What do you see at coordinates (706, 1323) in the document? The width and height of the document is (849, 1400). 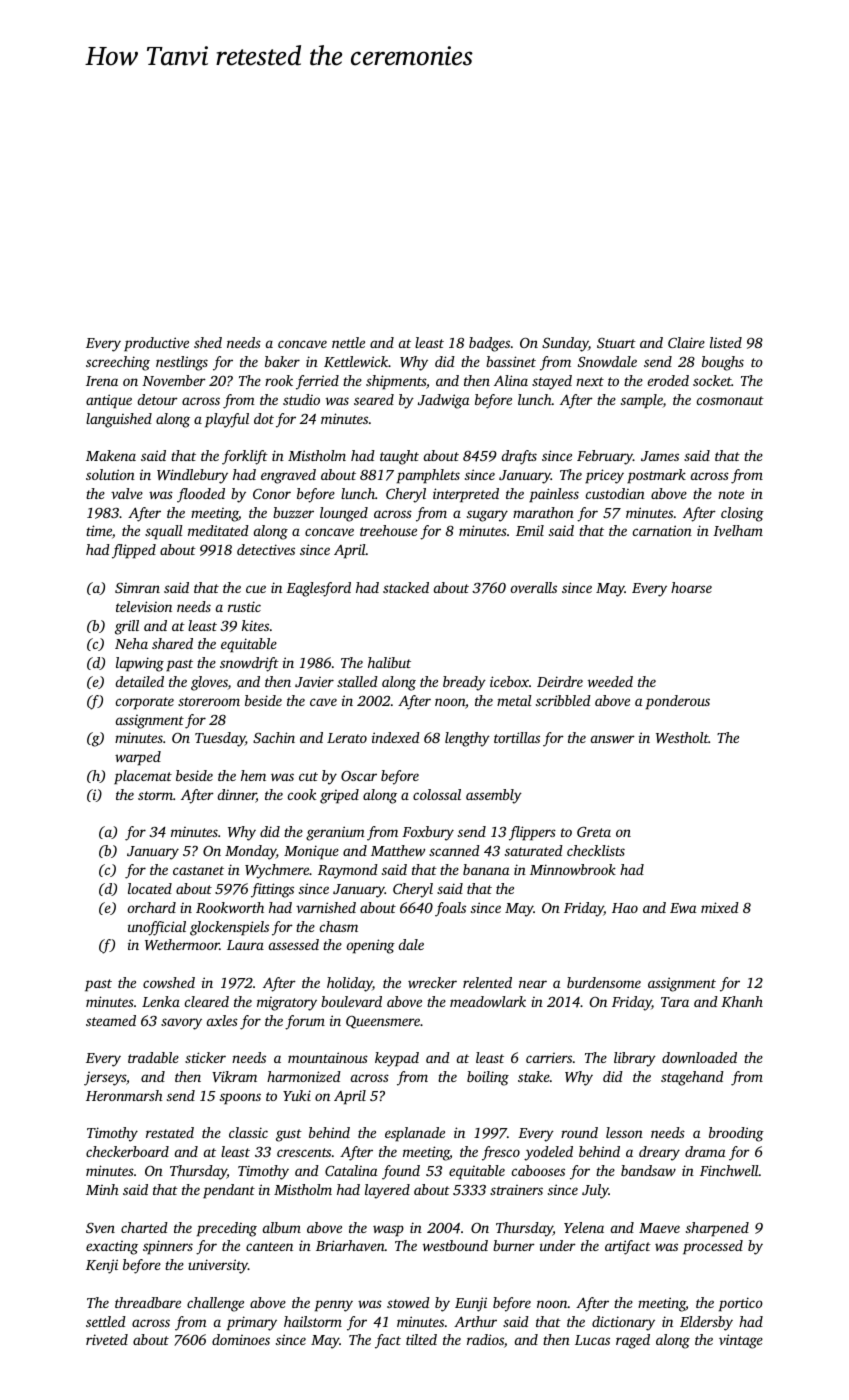 I see `Eldersby` at bounding box center [706, 1323].
